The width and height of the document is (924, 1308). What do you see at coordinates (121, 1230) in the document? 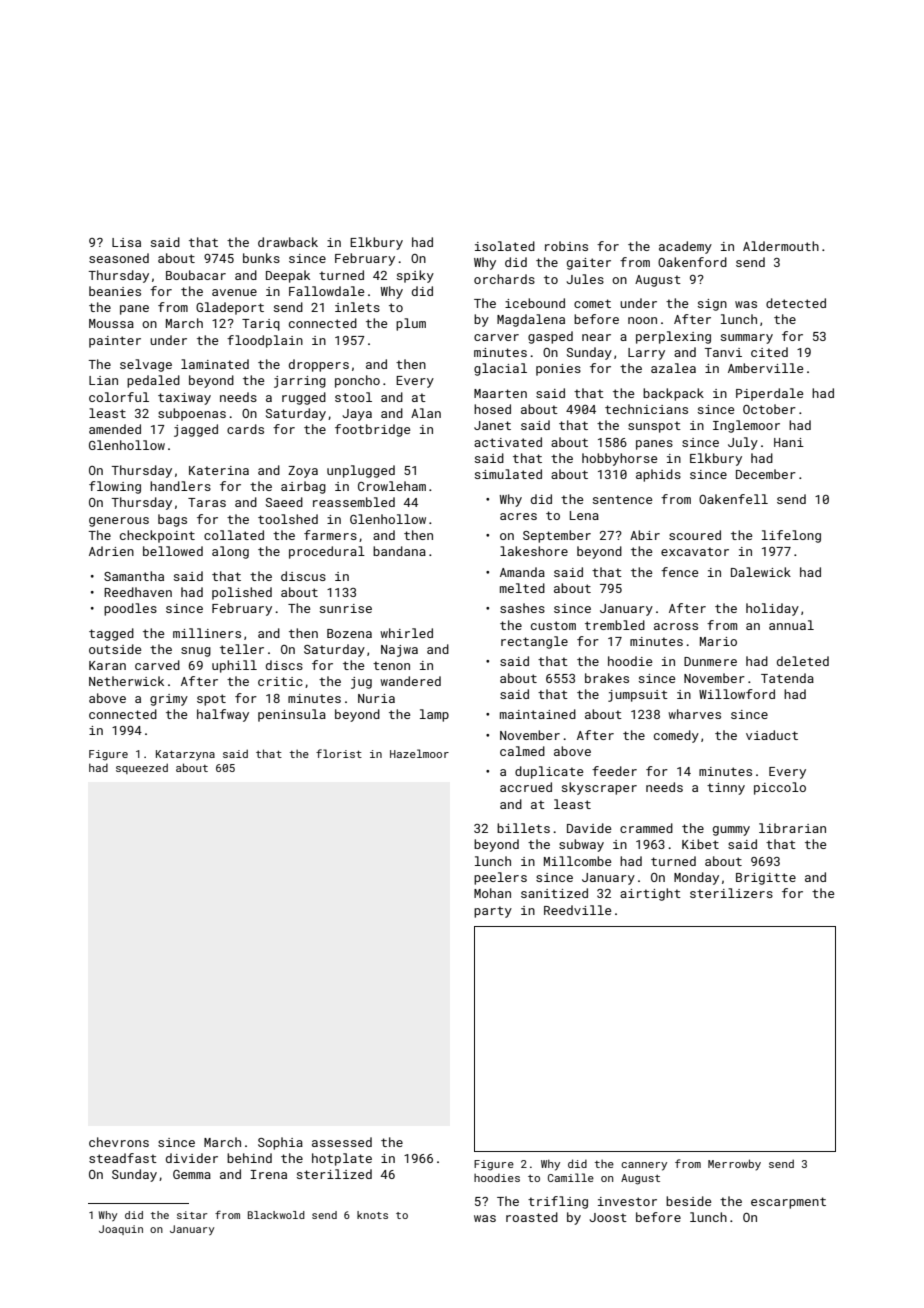
I see `Joaquin` at bounding box center [121, 1230].
